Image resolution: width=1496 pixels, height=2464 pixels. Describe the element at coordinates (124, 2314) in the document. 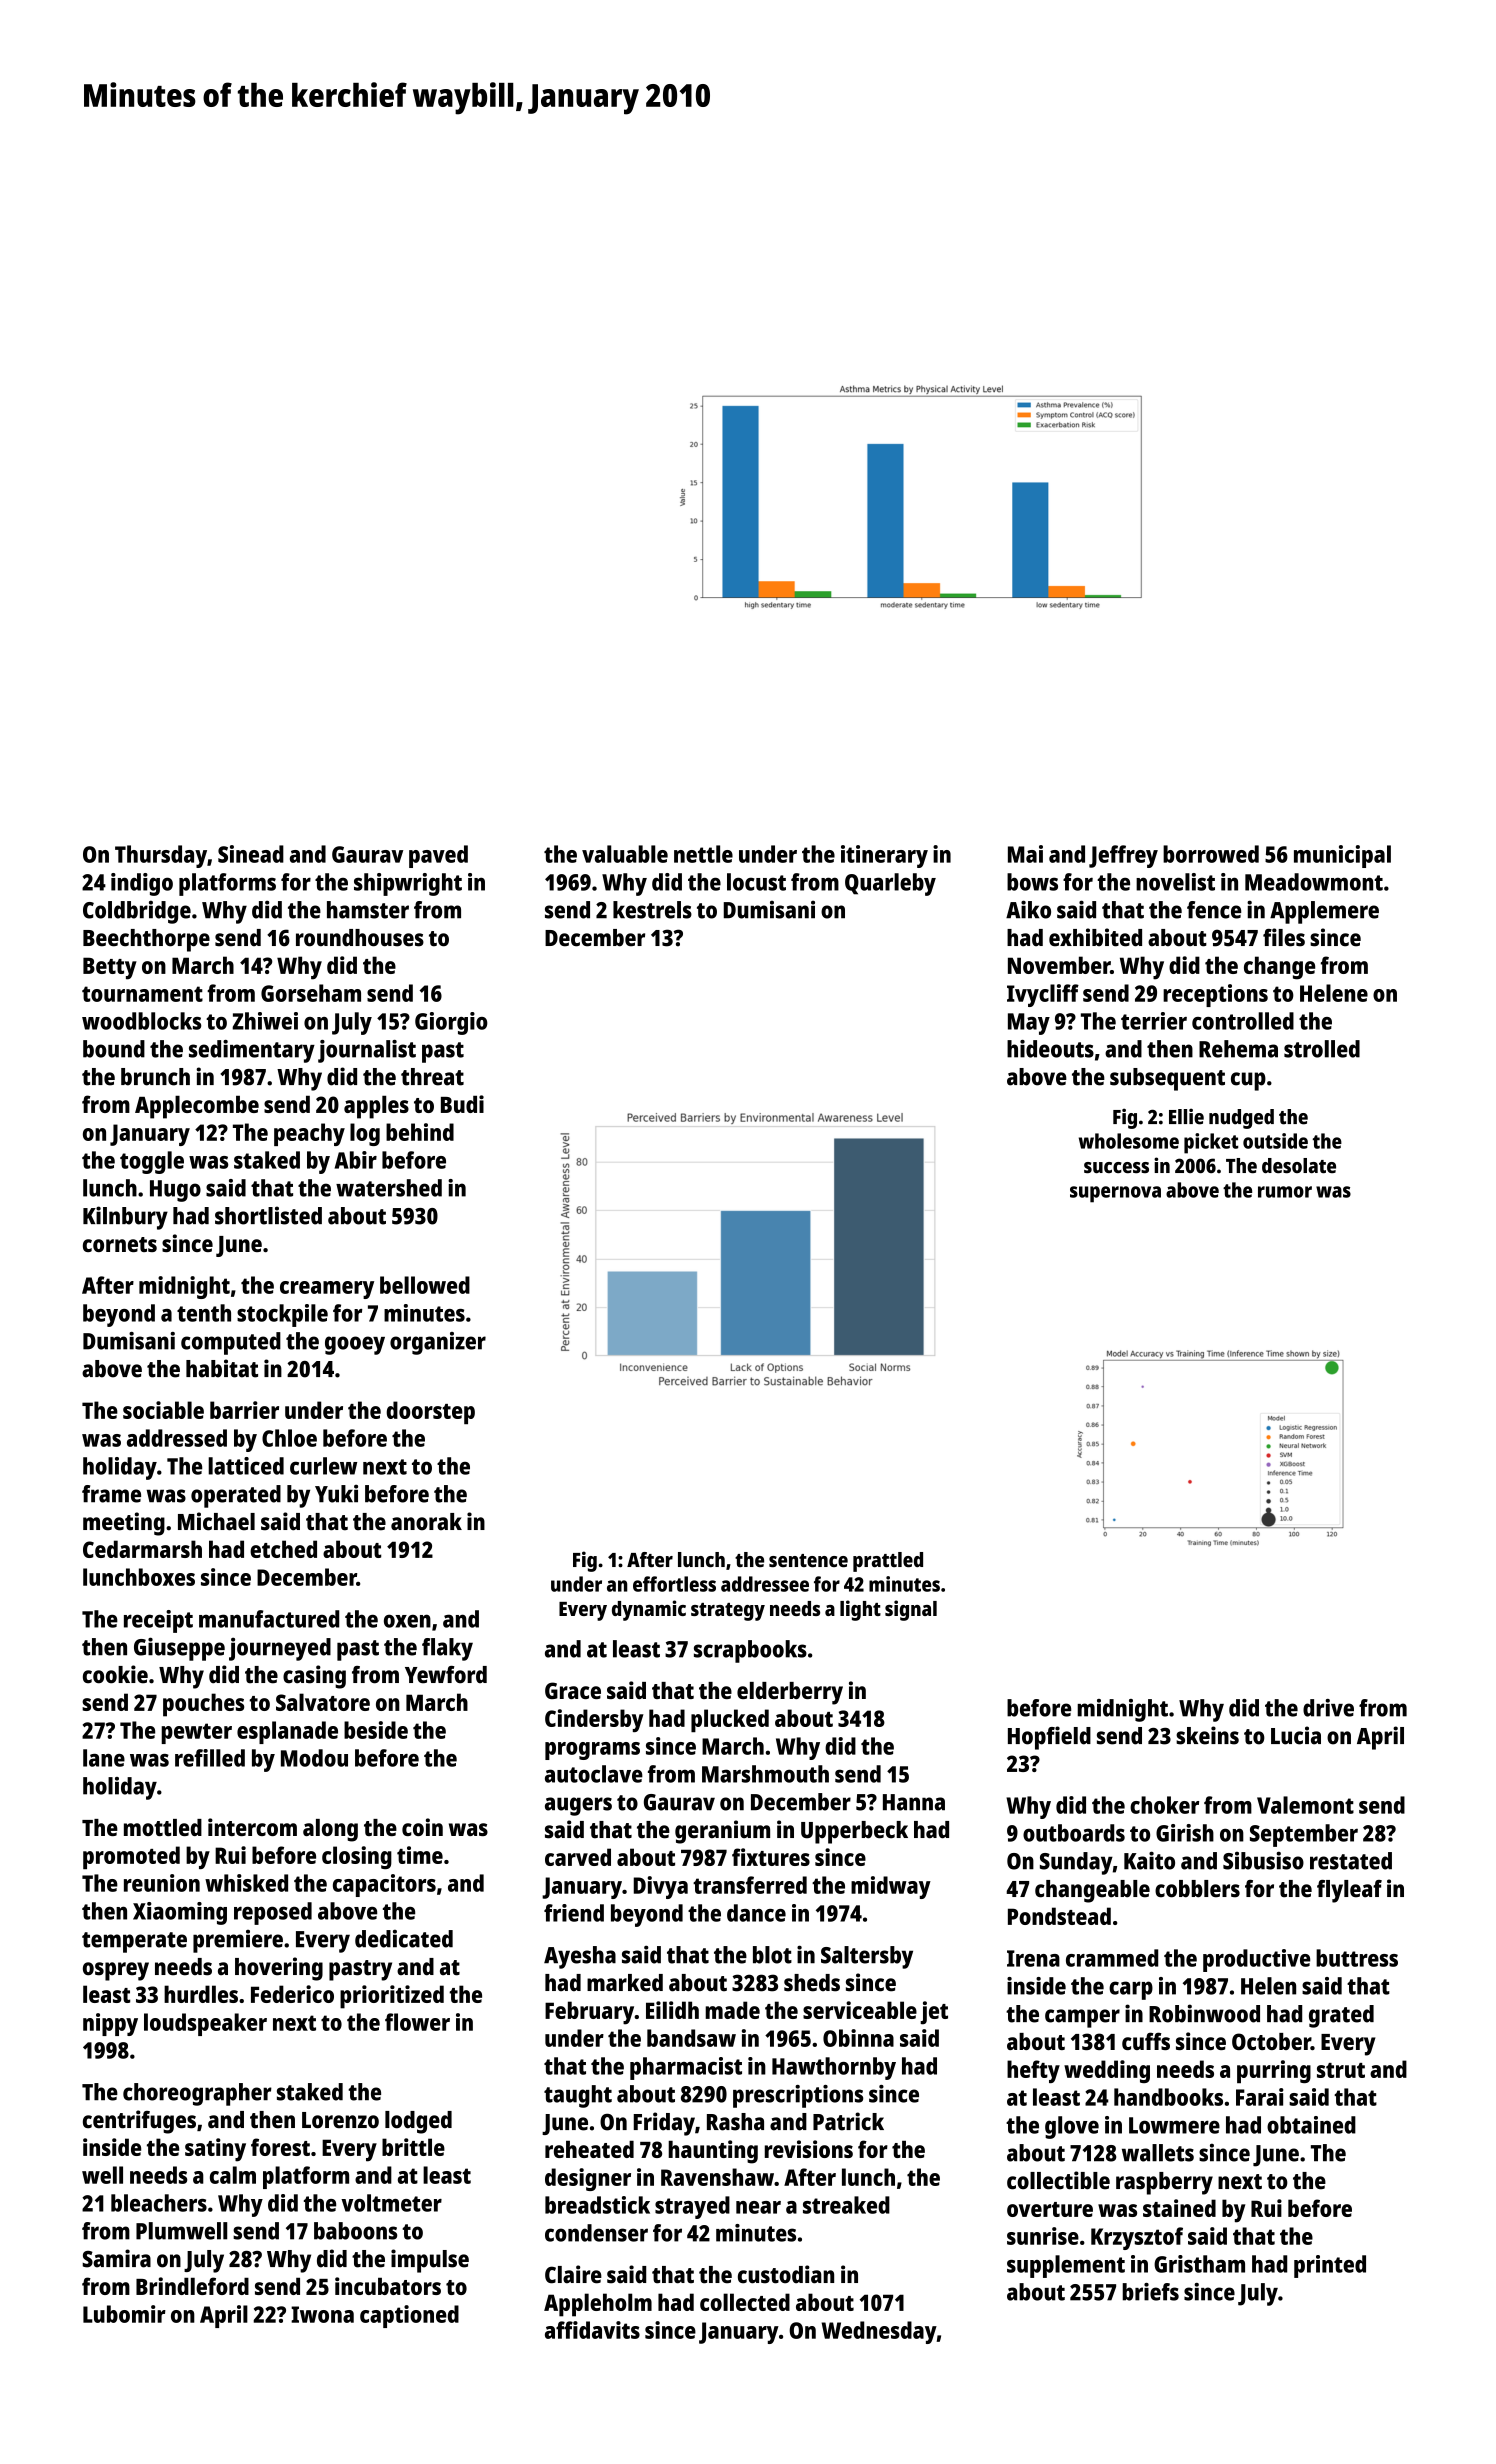

I see `Lubomir` at that location.
